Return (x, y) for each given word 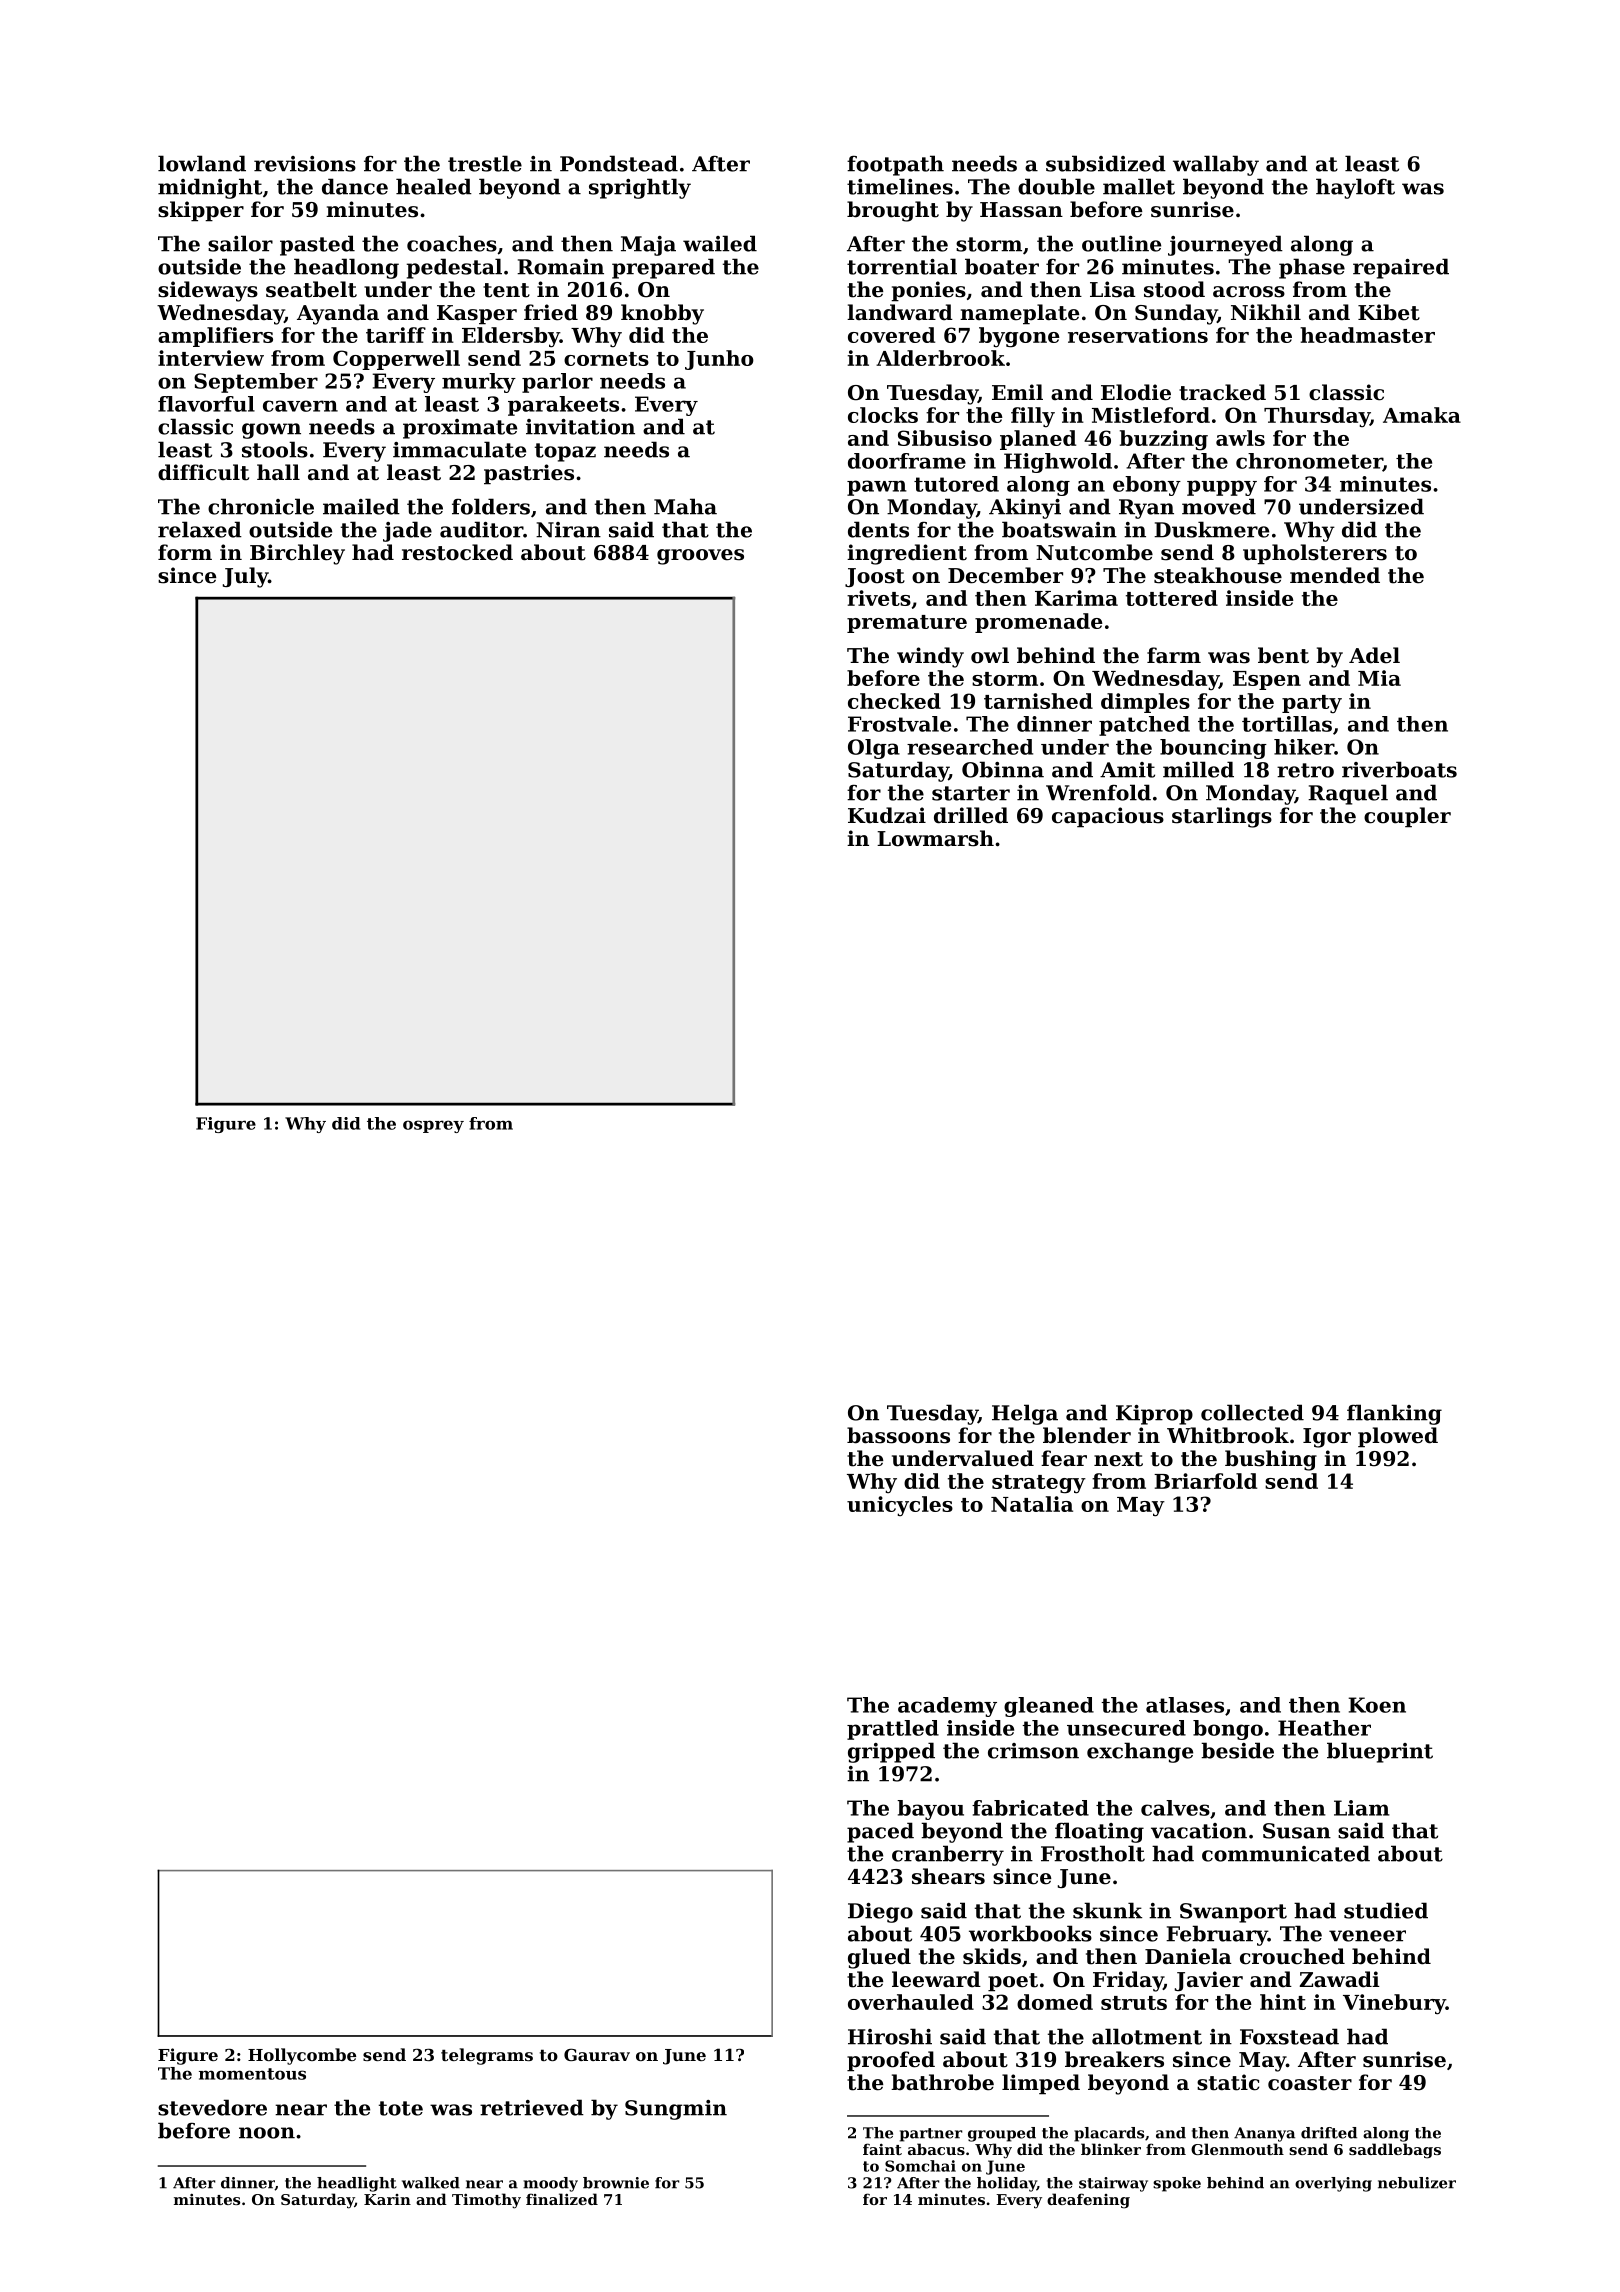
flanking (1394, 1414)
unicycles (900, 1506)
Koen (1377, 1705)
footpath (895, 165)
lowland (202, 163)
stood (1174, 289)
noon (267, 2133)
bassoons (898, 1435)
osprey (433, 1126)
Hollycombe (302, 2056)
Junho (719, 360)
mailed (361, 506)
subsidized (1106, 163)
